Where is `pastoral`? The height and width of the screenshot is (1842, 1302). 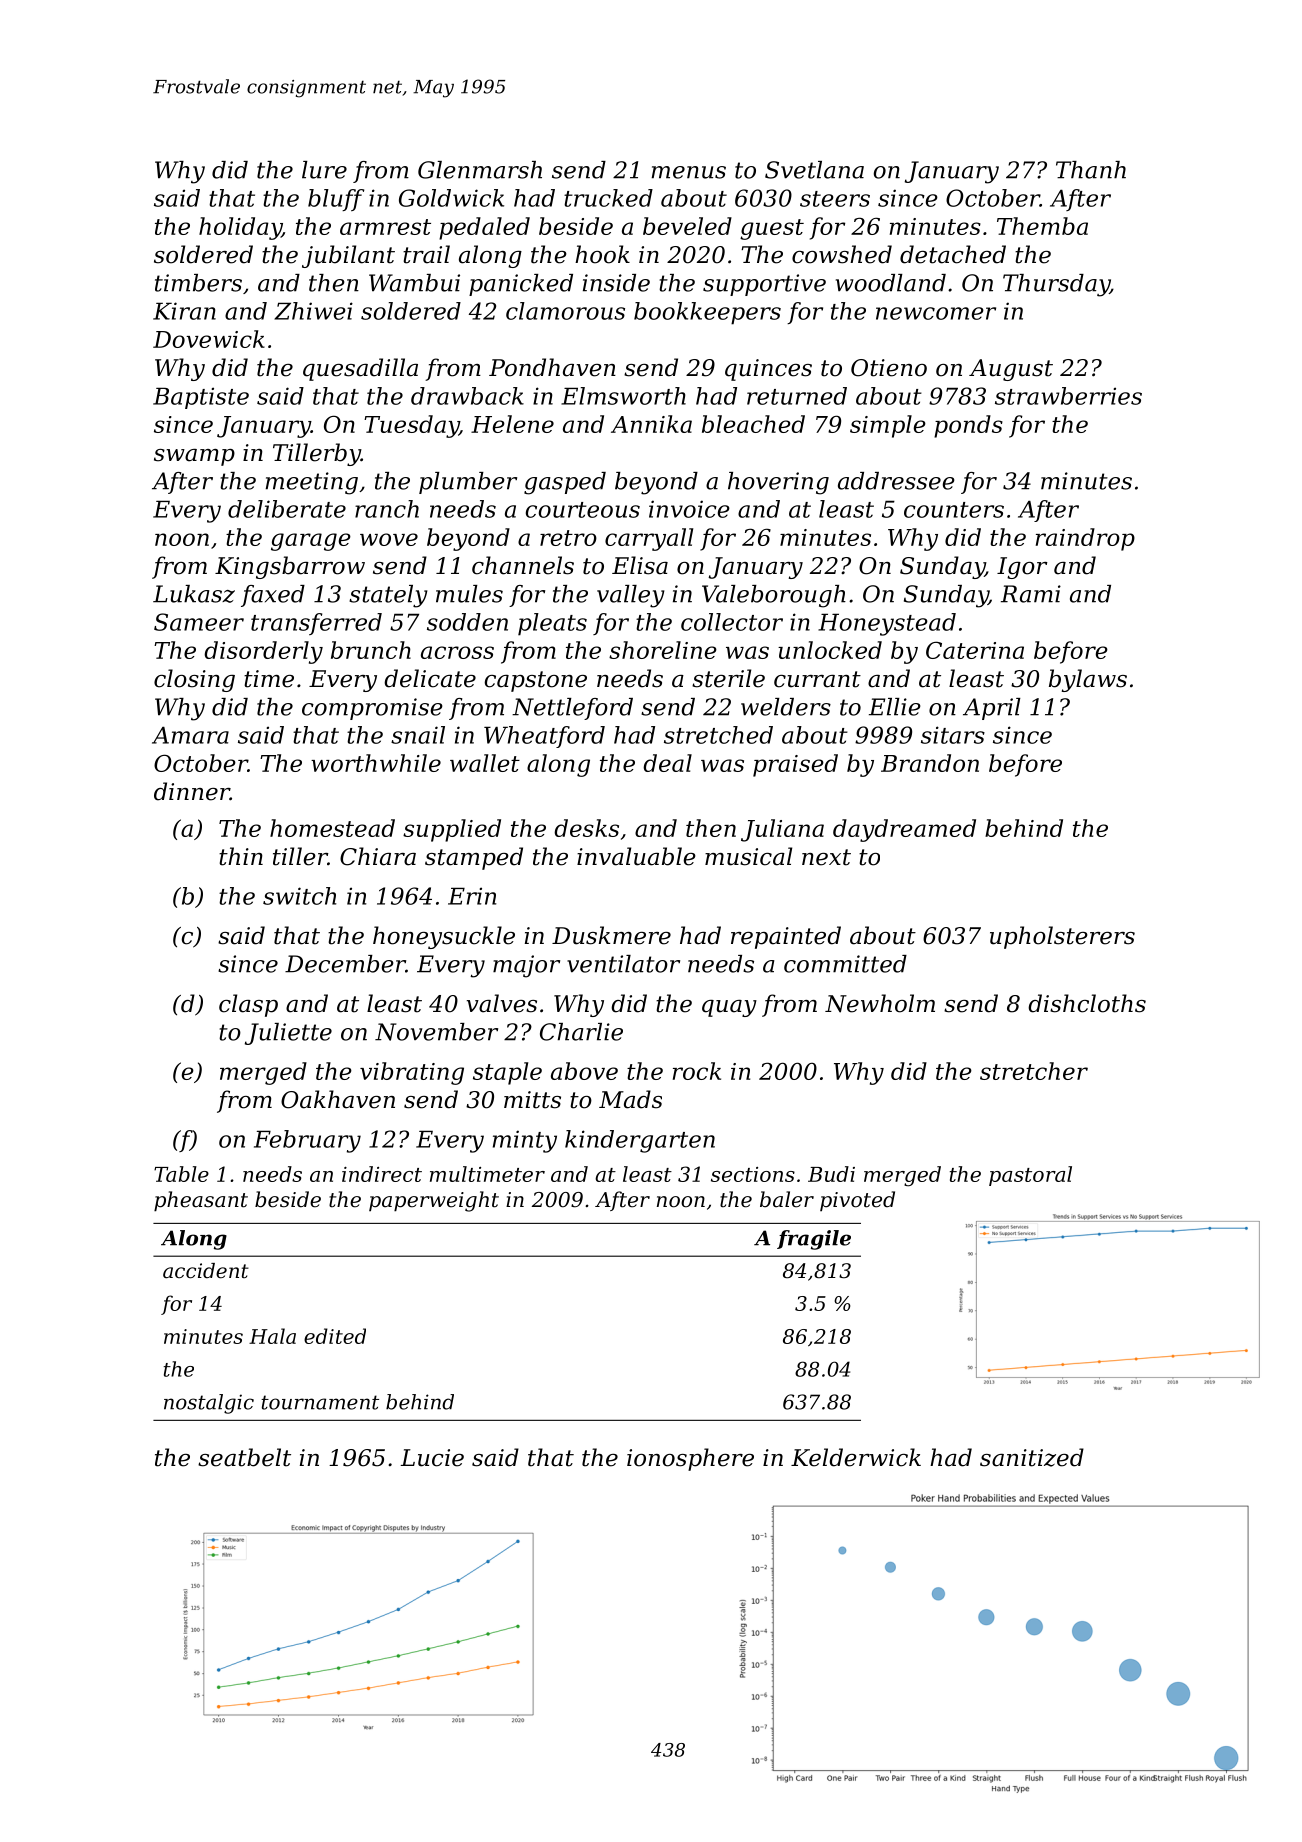
pastoral is located at coordinates (1030, 1176).
